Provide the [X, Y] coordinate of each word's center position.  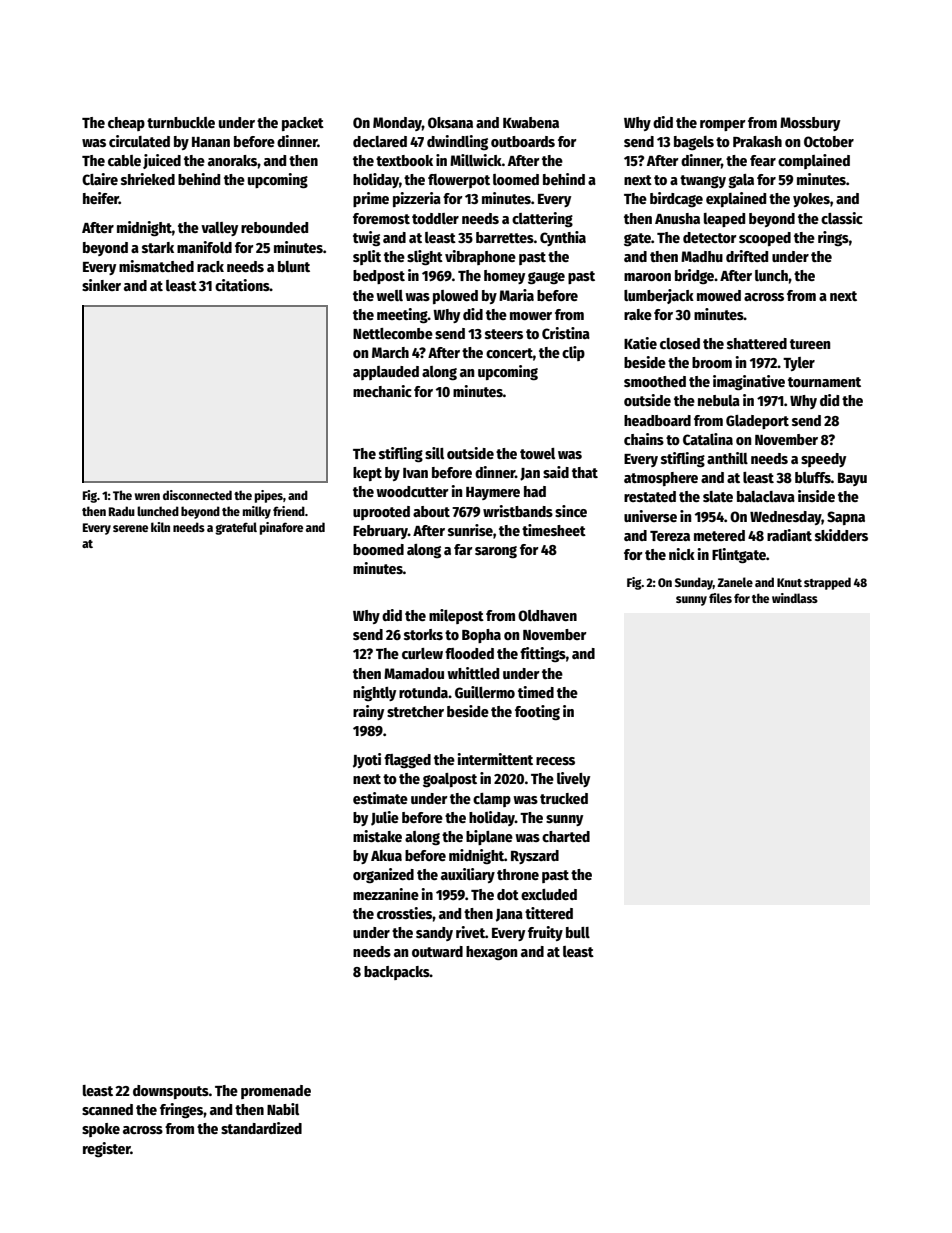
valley [219, 229]
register [107, 1150]
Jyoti [367, 760]
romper [723, 125]
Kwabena [531, 122]
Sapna [846, 518]
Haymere [493, 493]
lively [573, 779]
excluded [549, 894]
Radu [122, 511]
